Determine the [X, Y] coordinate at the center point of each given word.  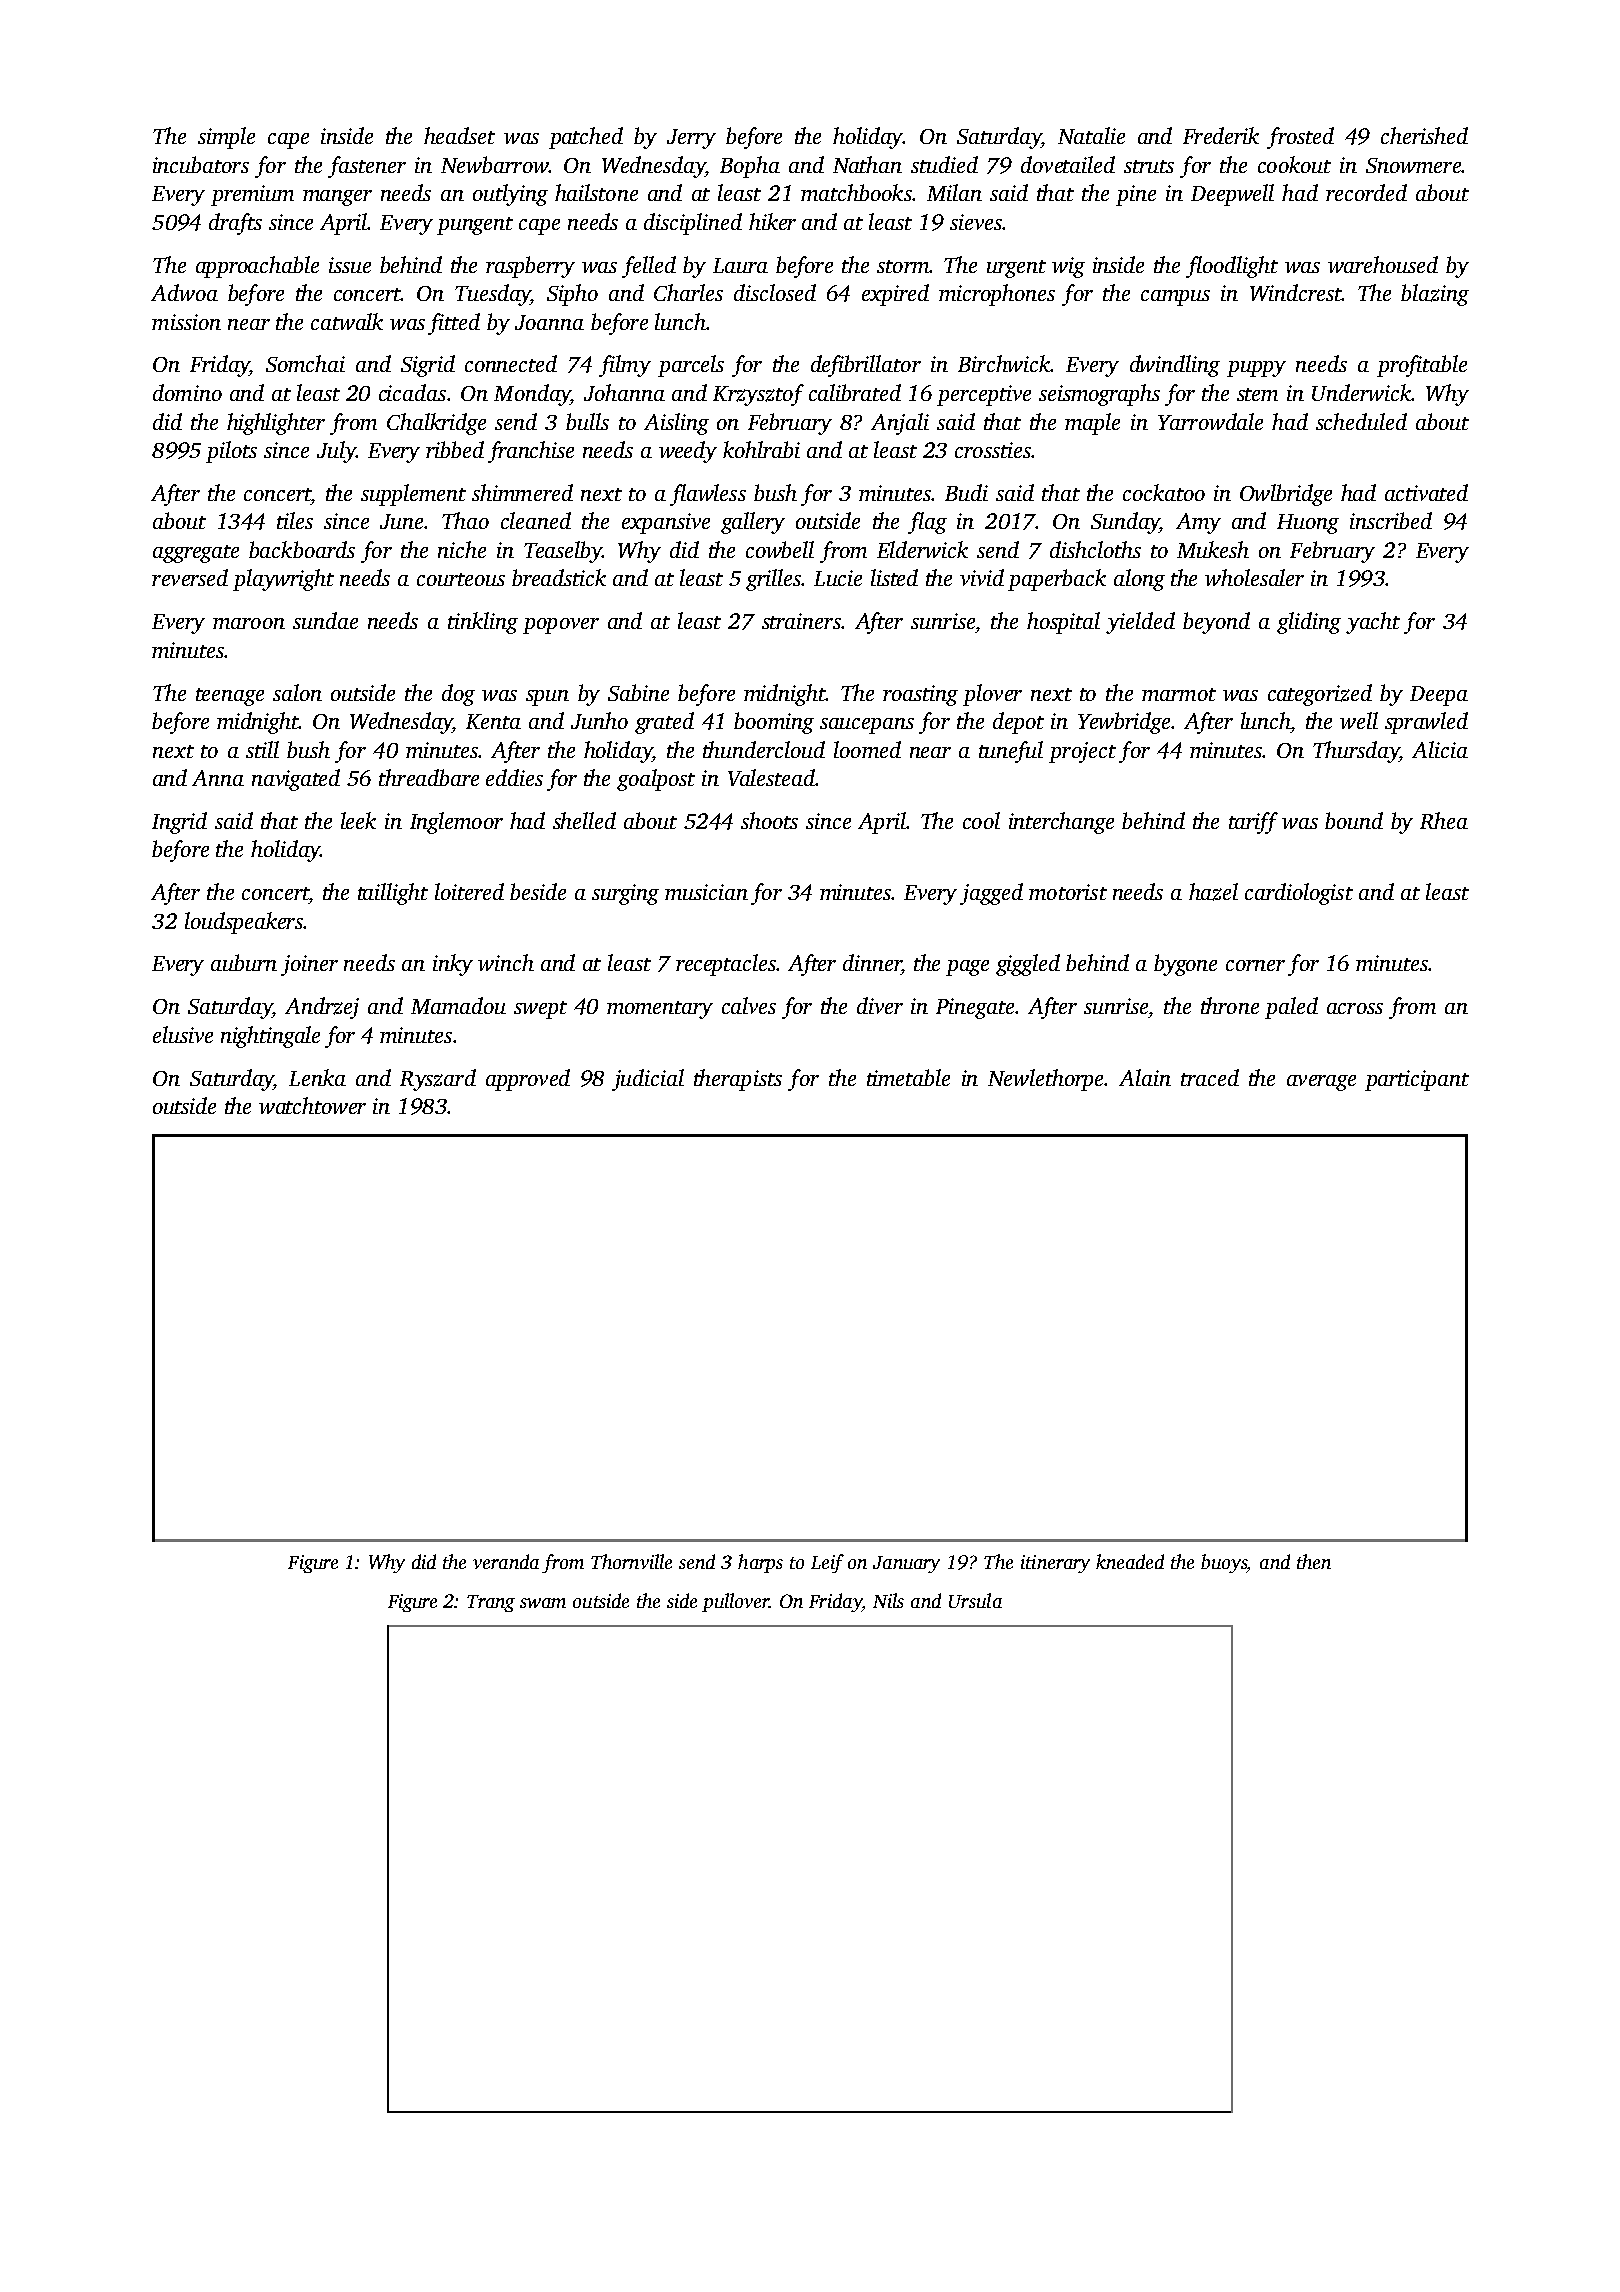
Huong [1308, 524]
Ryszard [438, 1080]
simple [226, 138]
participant [1417, 1080]
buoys [1224, 1563]
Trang [491, 1603]
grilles [774, 580]
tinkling [483, 623]
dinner [872, 962]
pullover [735, 1602]
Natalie [1091, 135]
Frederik [1221, 135]
